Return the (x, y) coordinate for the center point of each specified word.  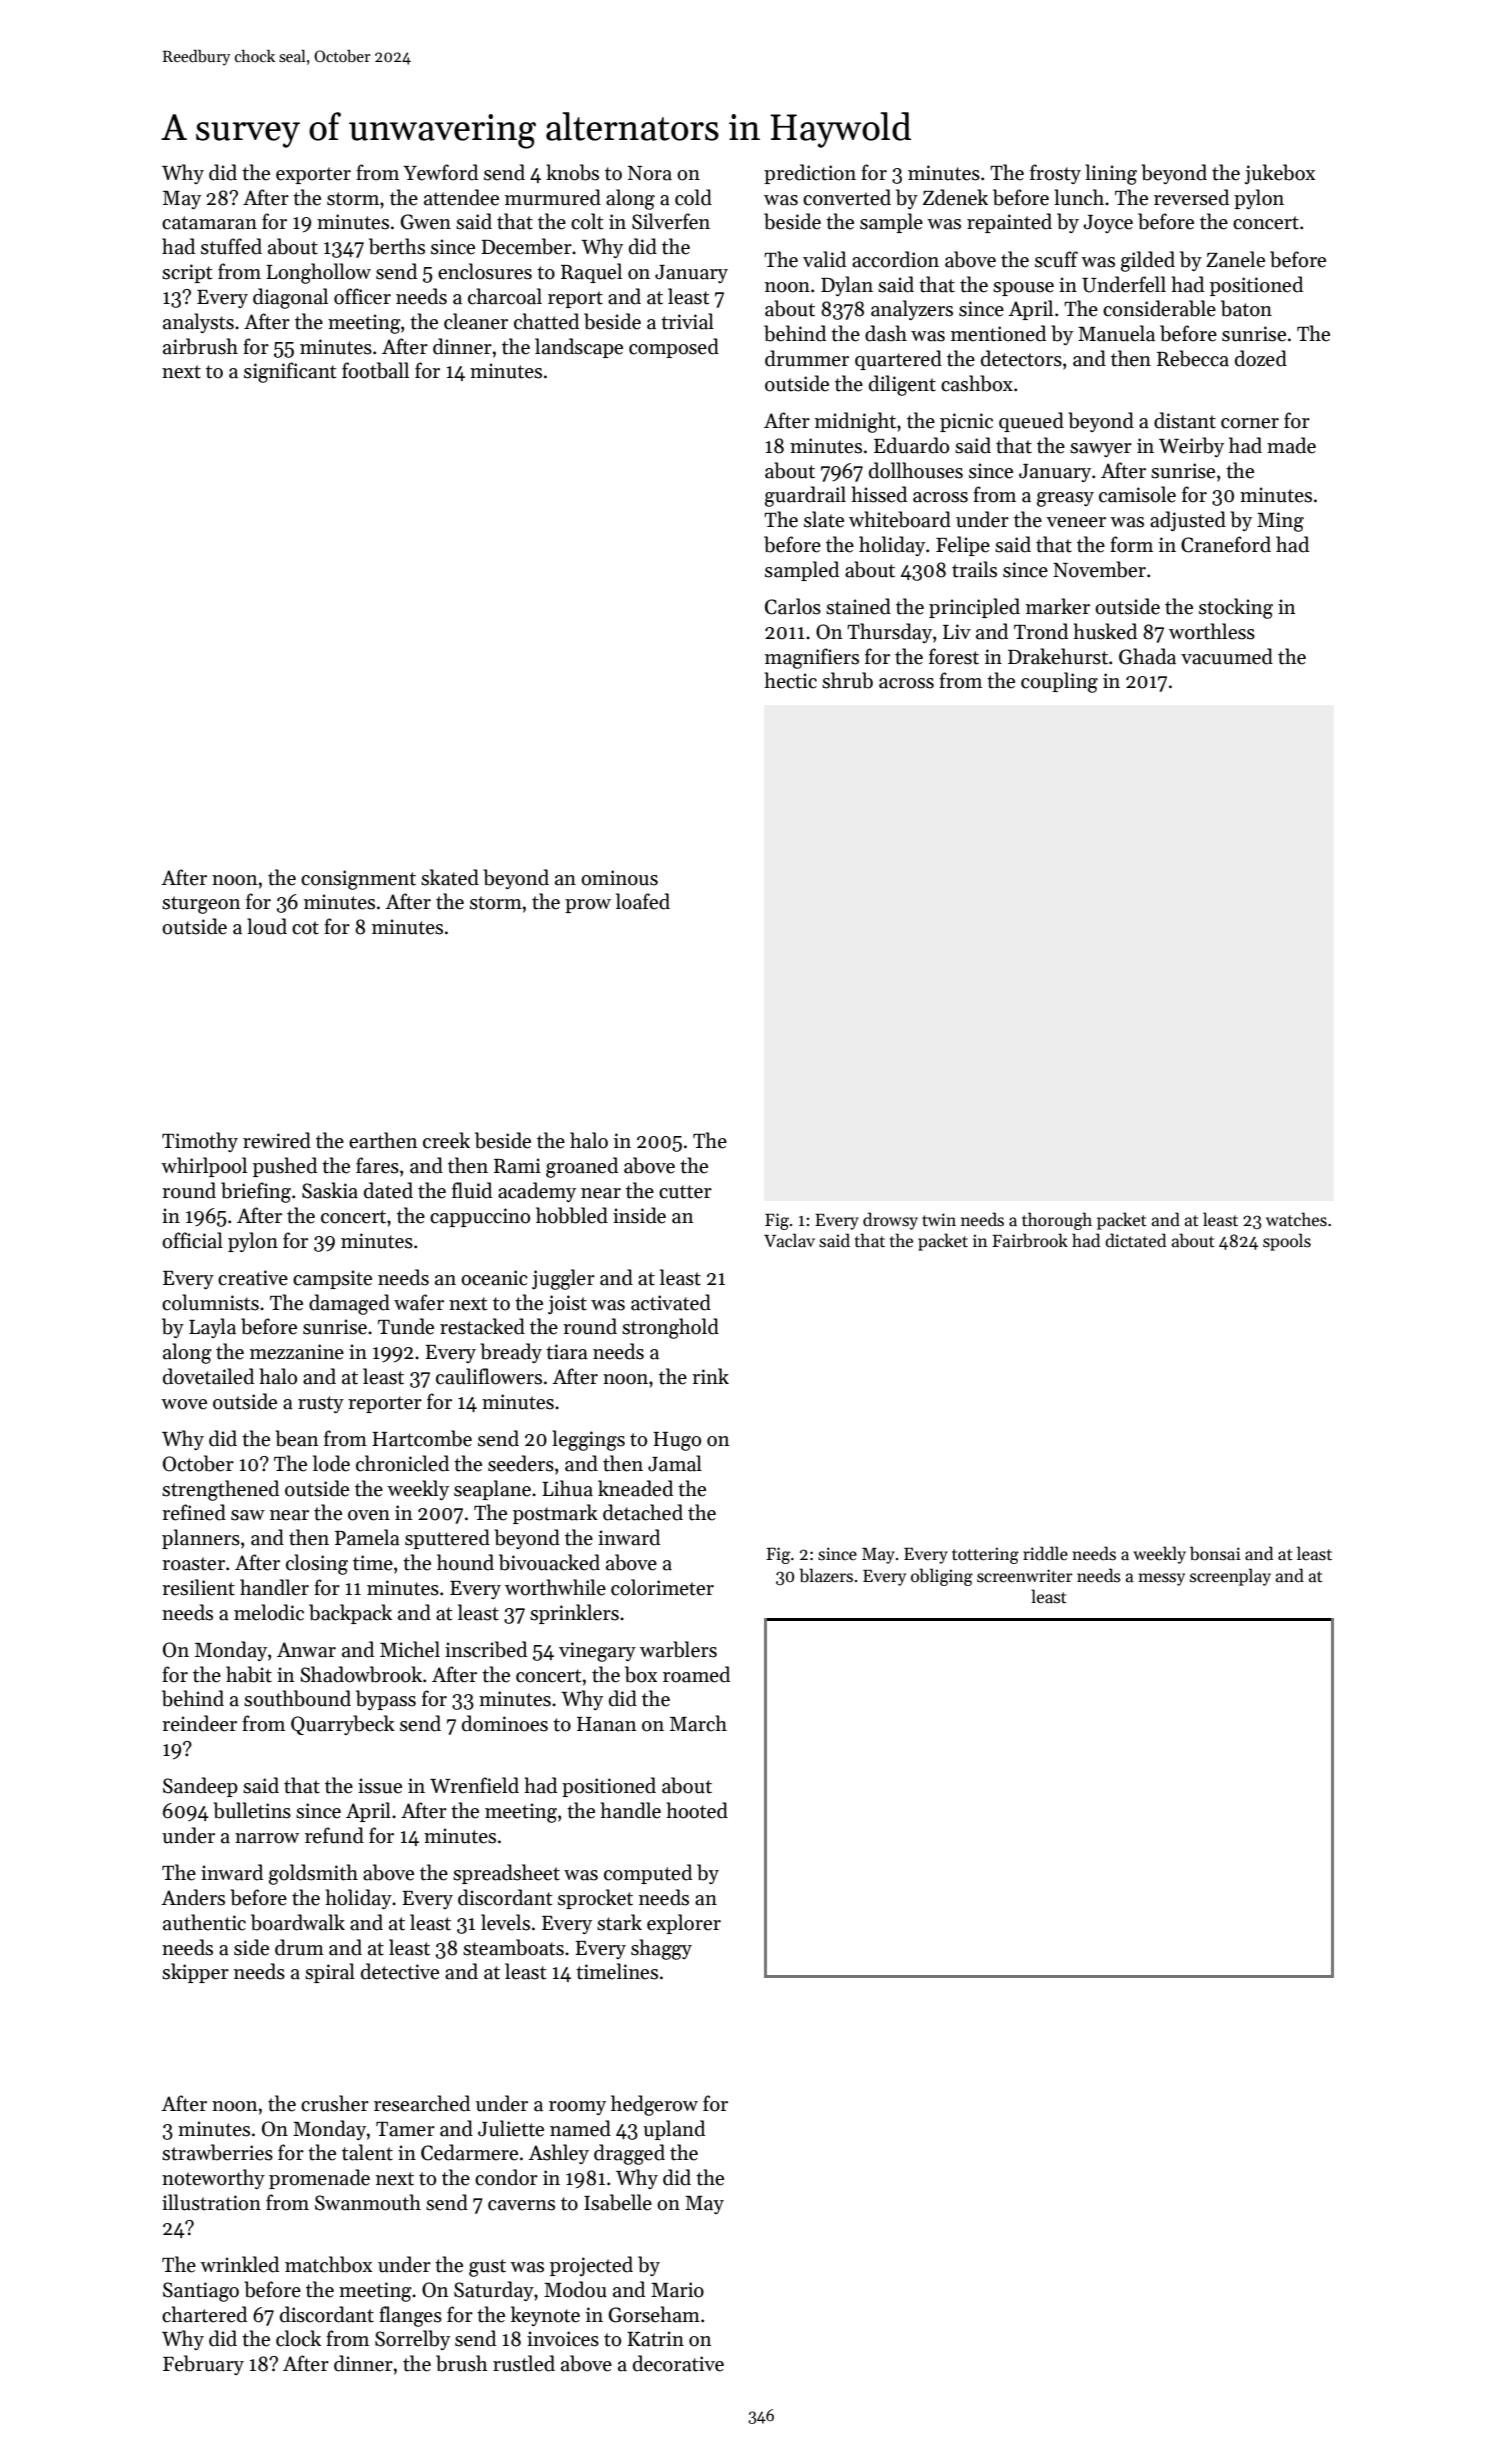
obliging (942, 1577)
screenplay (1230, 1577)
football (375, 370)
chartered (204, 2314)
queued (1031, 422)
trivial (687, 321)
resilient (198, 1587)
